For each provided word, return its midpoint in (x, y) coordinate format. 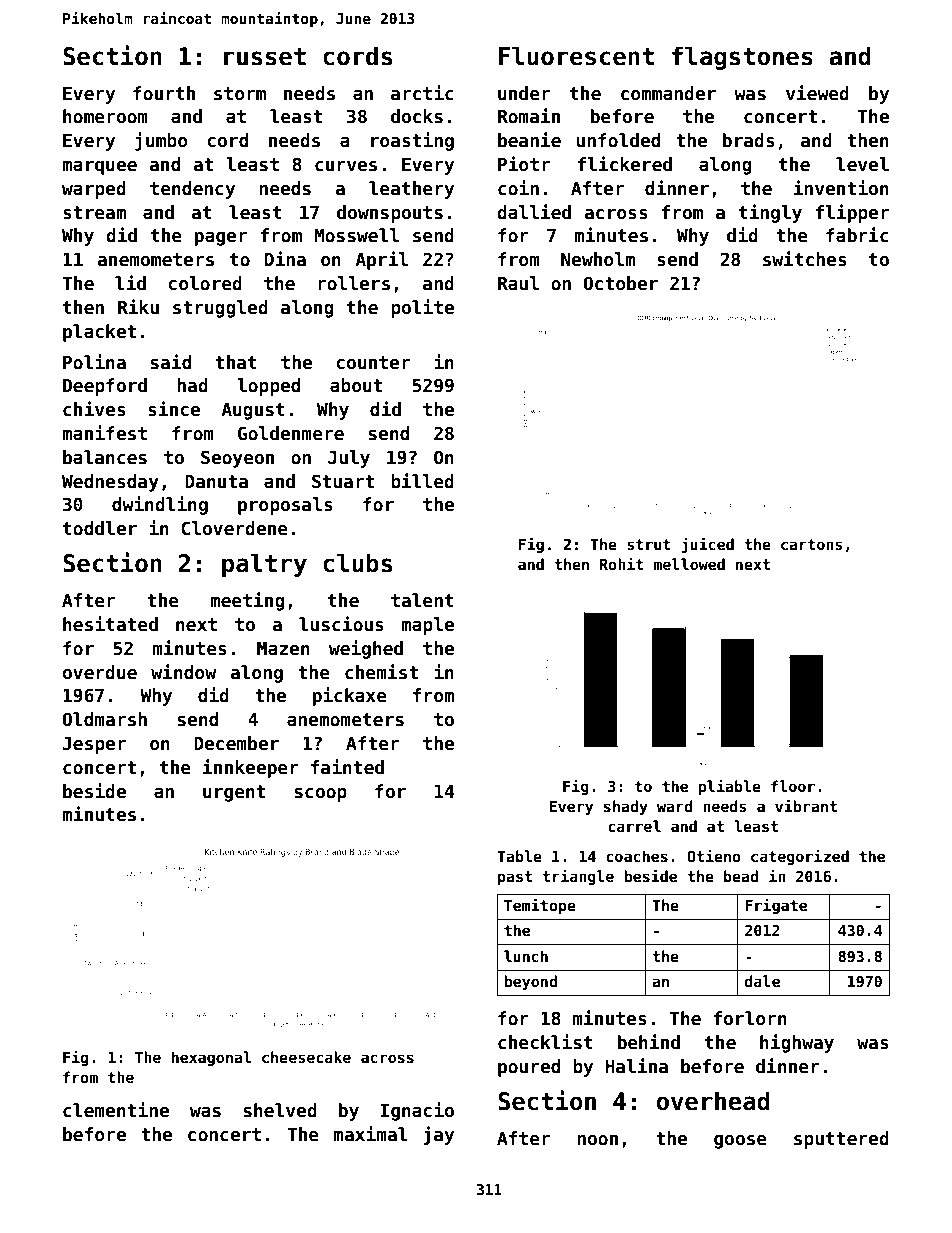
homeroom (105, 116)
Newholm (598, 259)
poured (529, 1068)
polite (422, 308)
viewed (817, 93)
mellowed (689, 564)
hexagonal (211, 1058)
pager (221, 239)
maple (427, 626)
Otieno (714, 856)
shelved (280, 1110)
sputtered (841, 1140)
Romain (529, 116)
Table (519, 856)
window (183, 672)
